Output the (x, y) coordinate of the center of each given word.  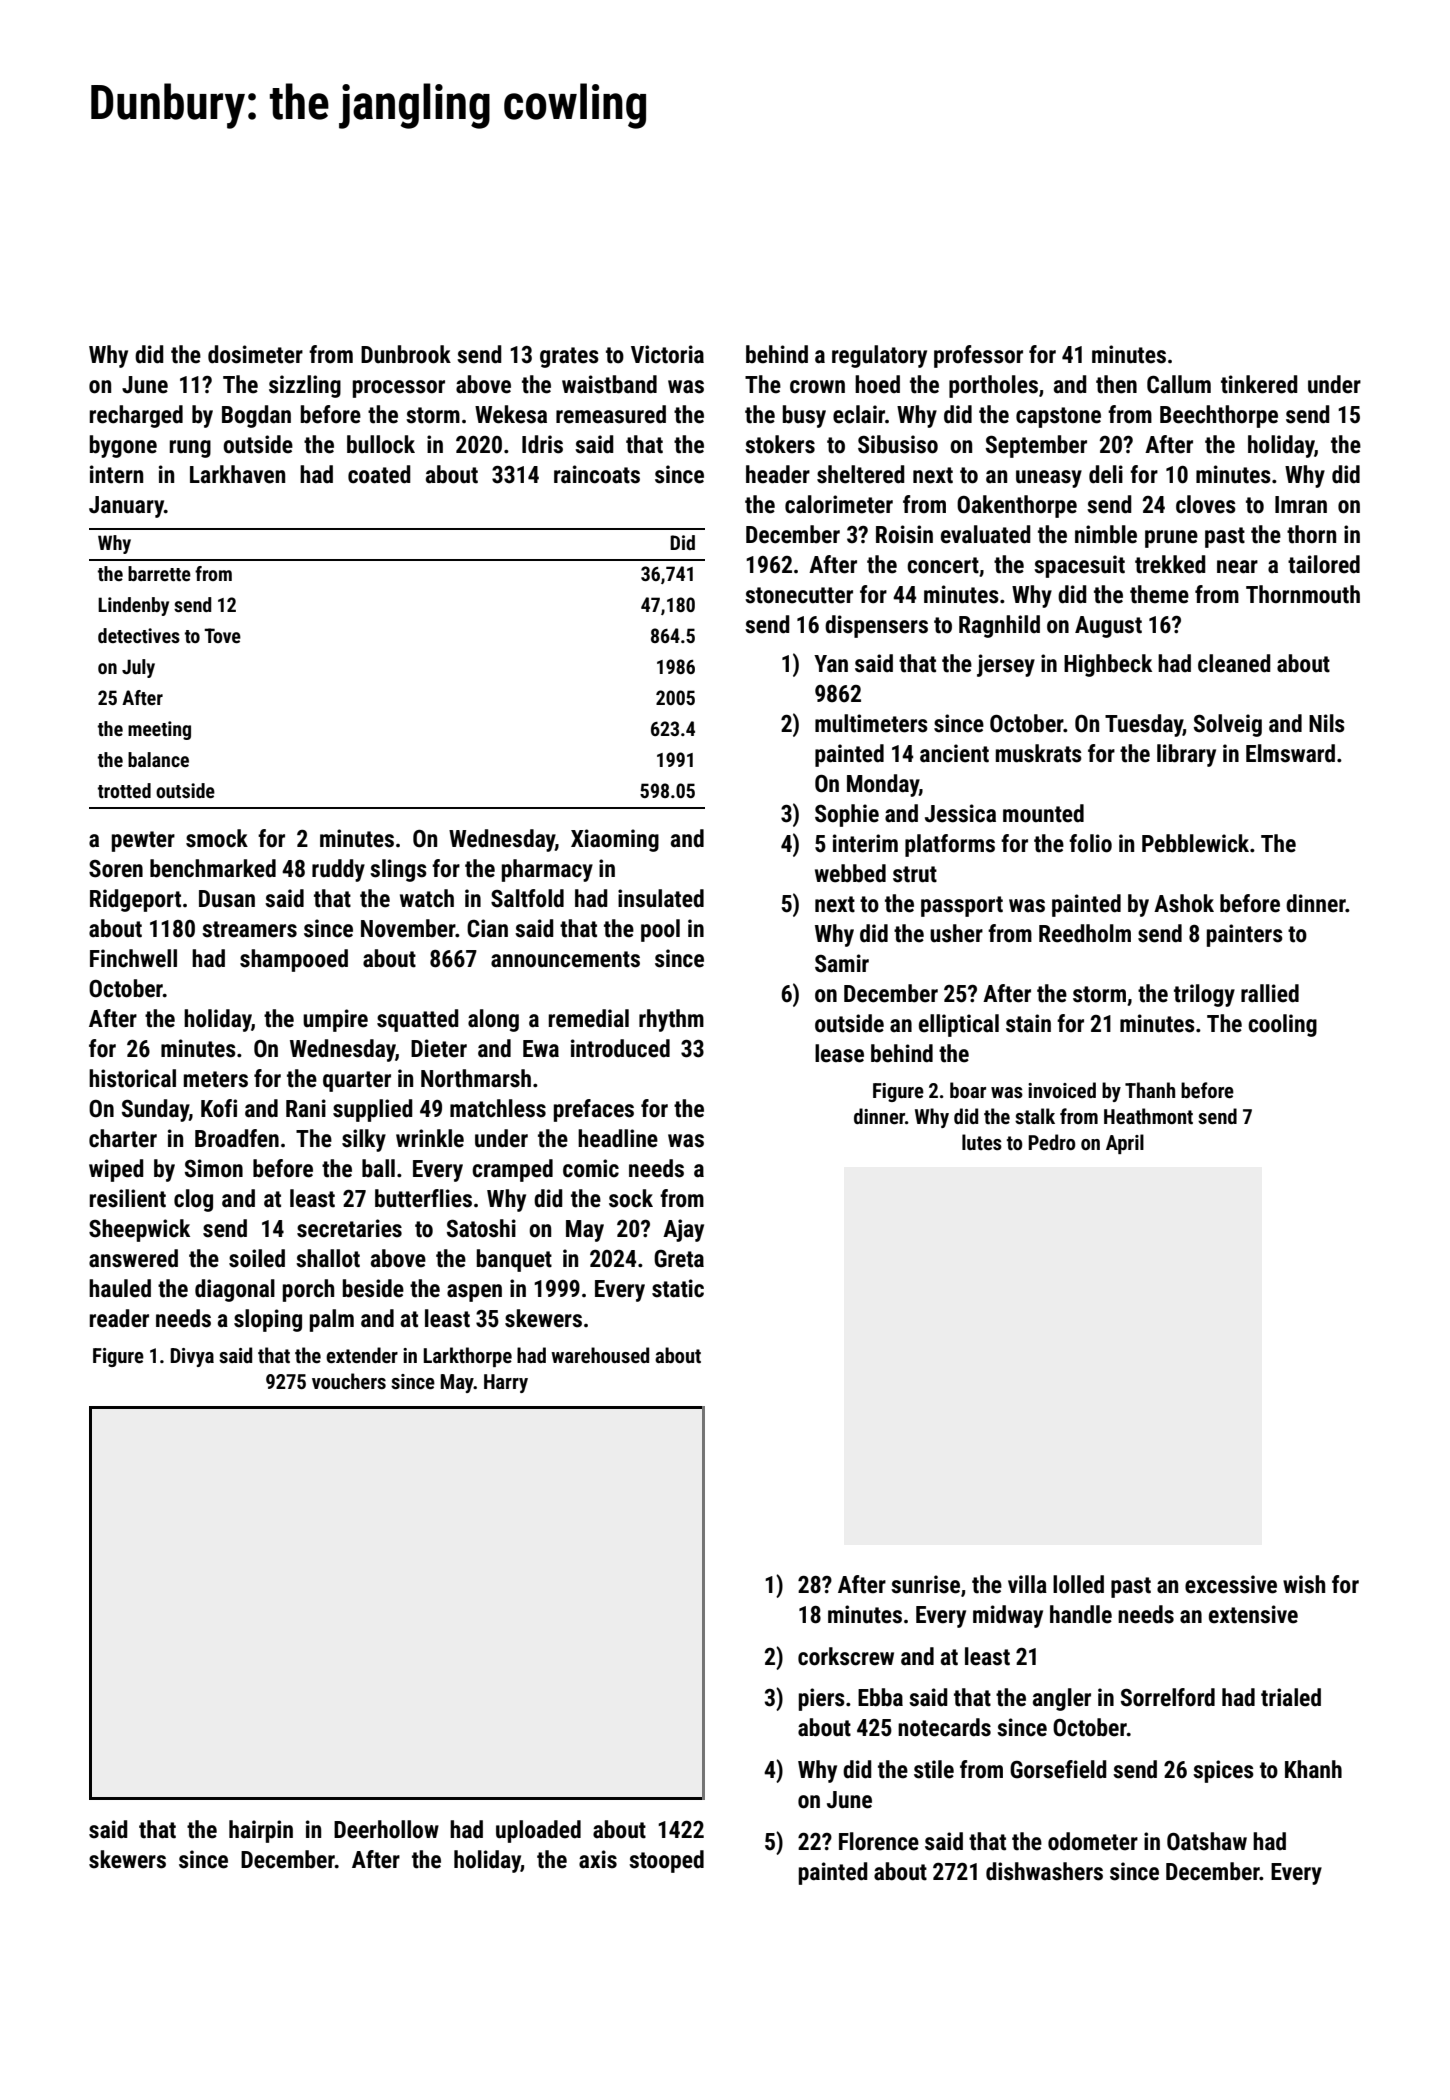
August (1108, 627)
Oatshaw (1207, 1841)
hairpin (261, 1831)
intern (116, 474)
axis (598, 1859)
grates (569, 357)
